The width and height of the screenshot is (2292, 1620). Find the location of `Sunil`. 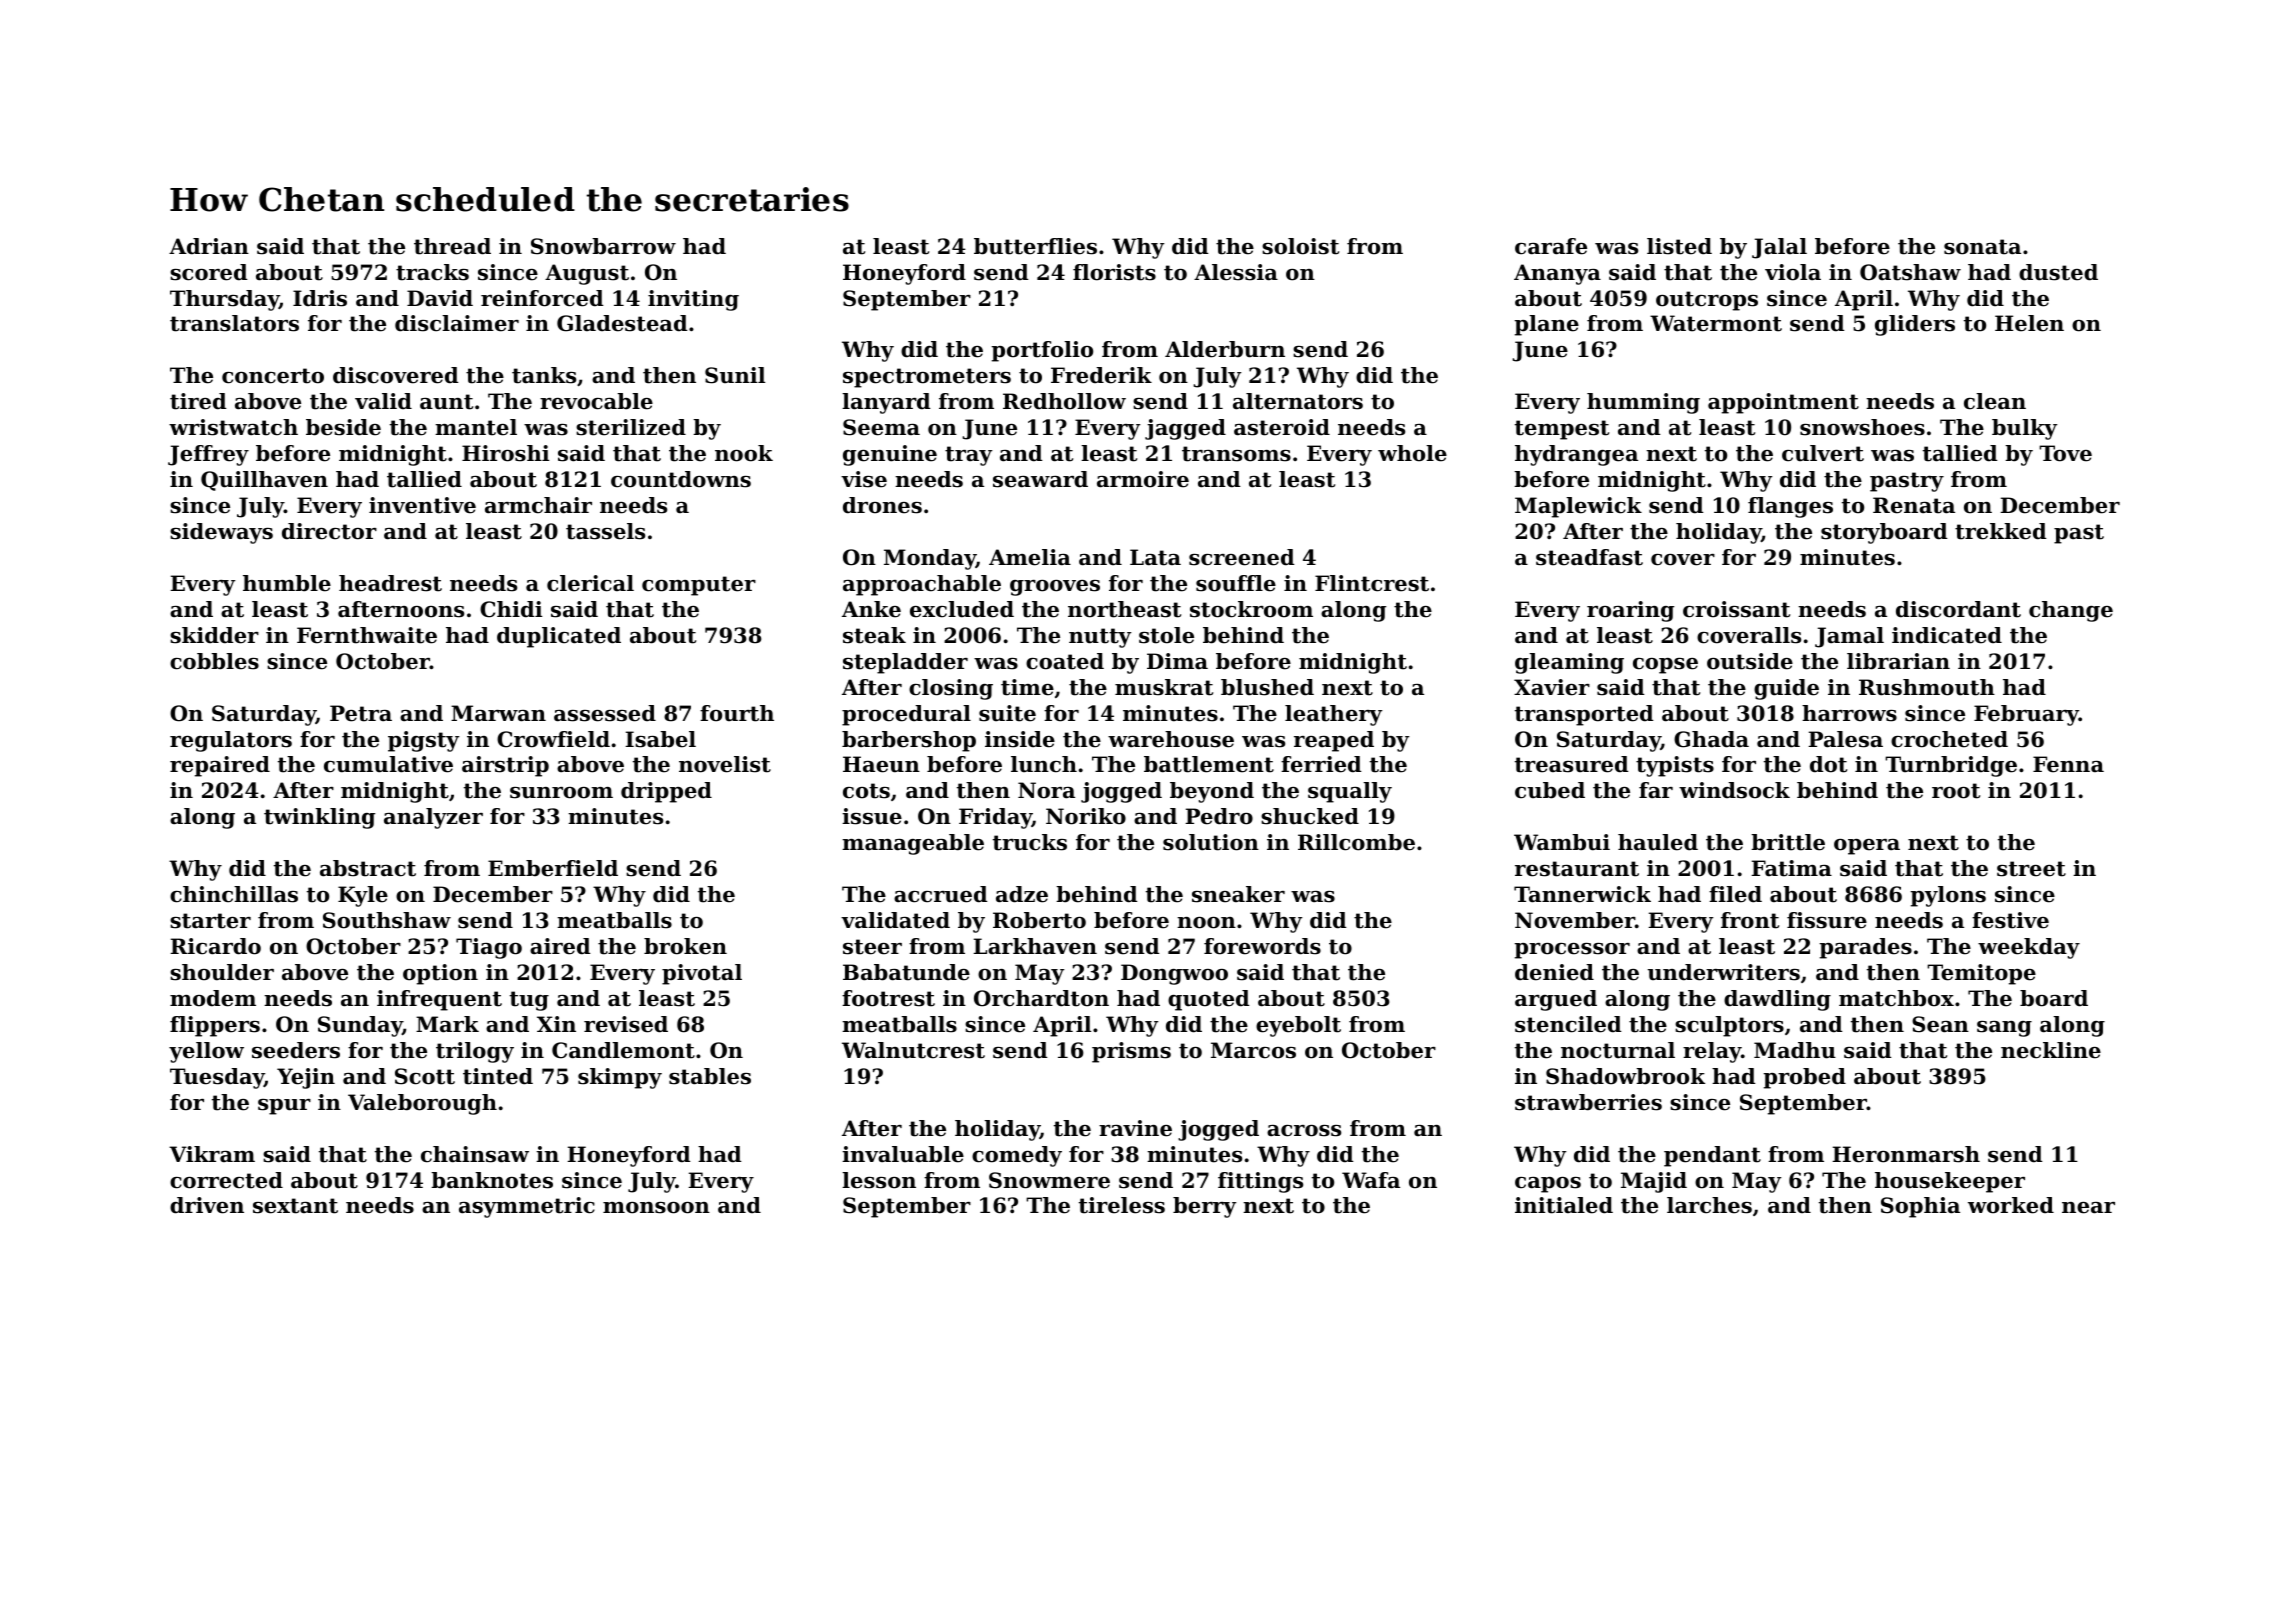

Sunil is located at coordinates (735, 375).
